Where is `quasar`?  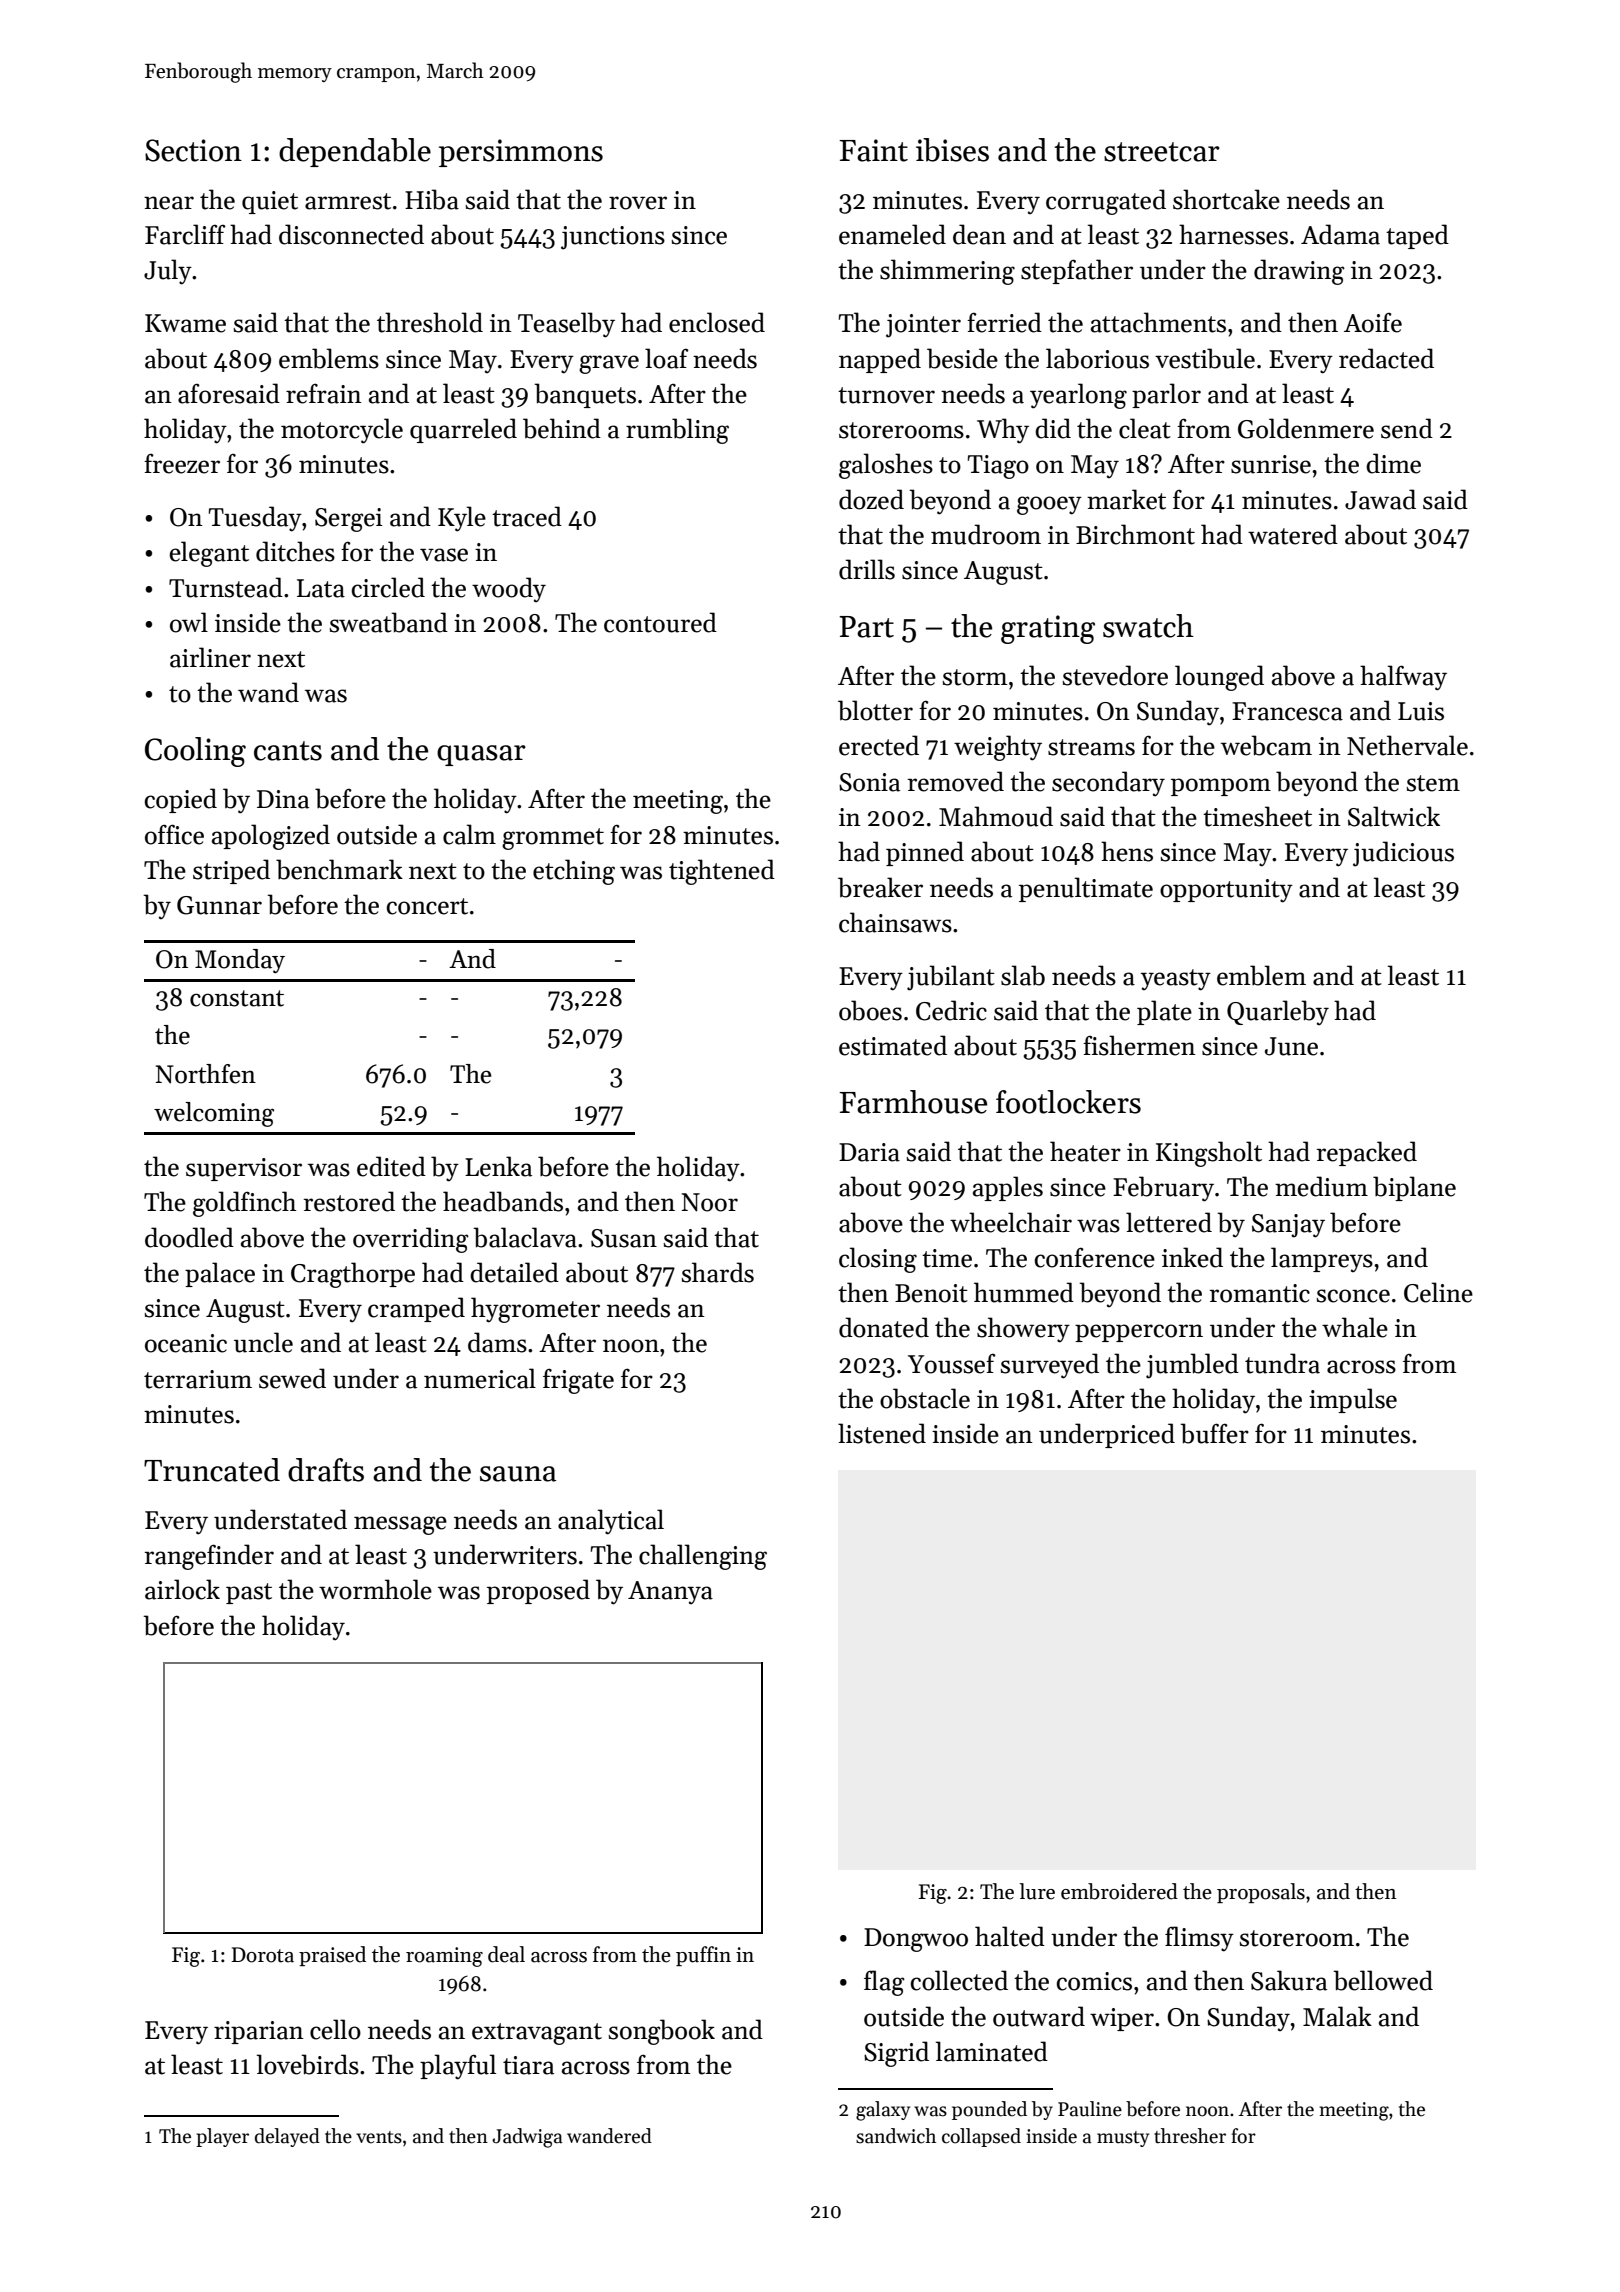
quasar is located at coordinates (481, 755).
